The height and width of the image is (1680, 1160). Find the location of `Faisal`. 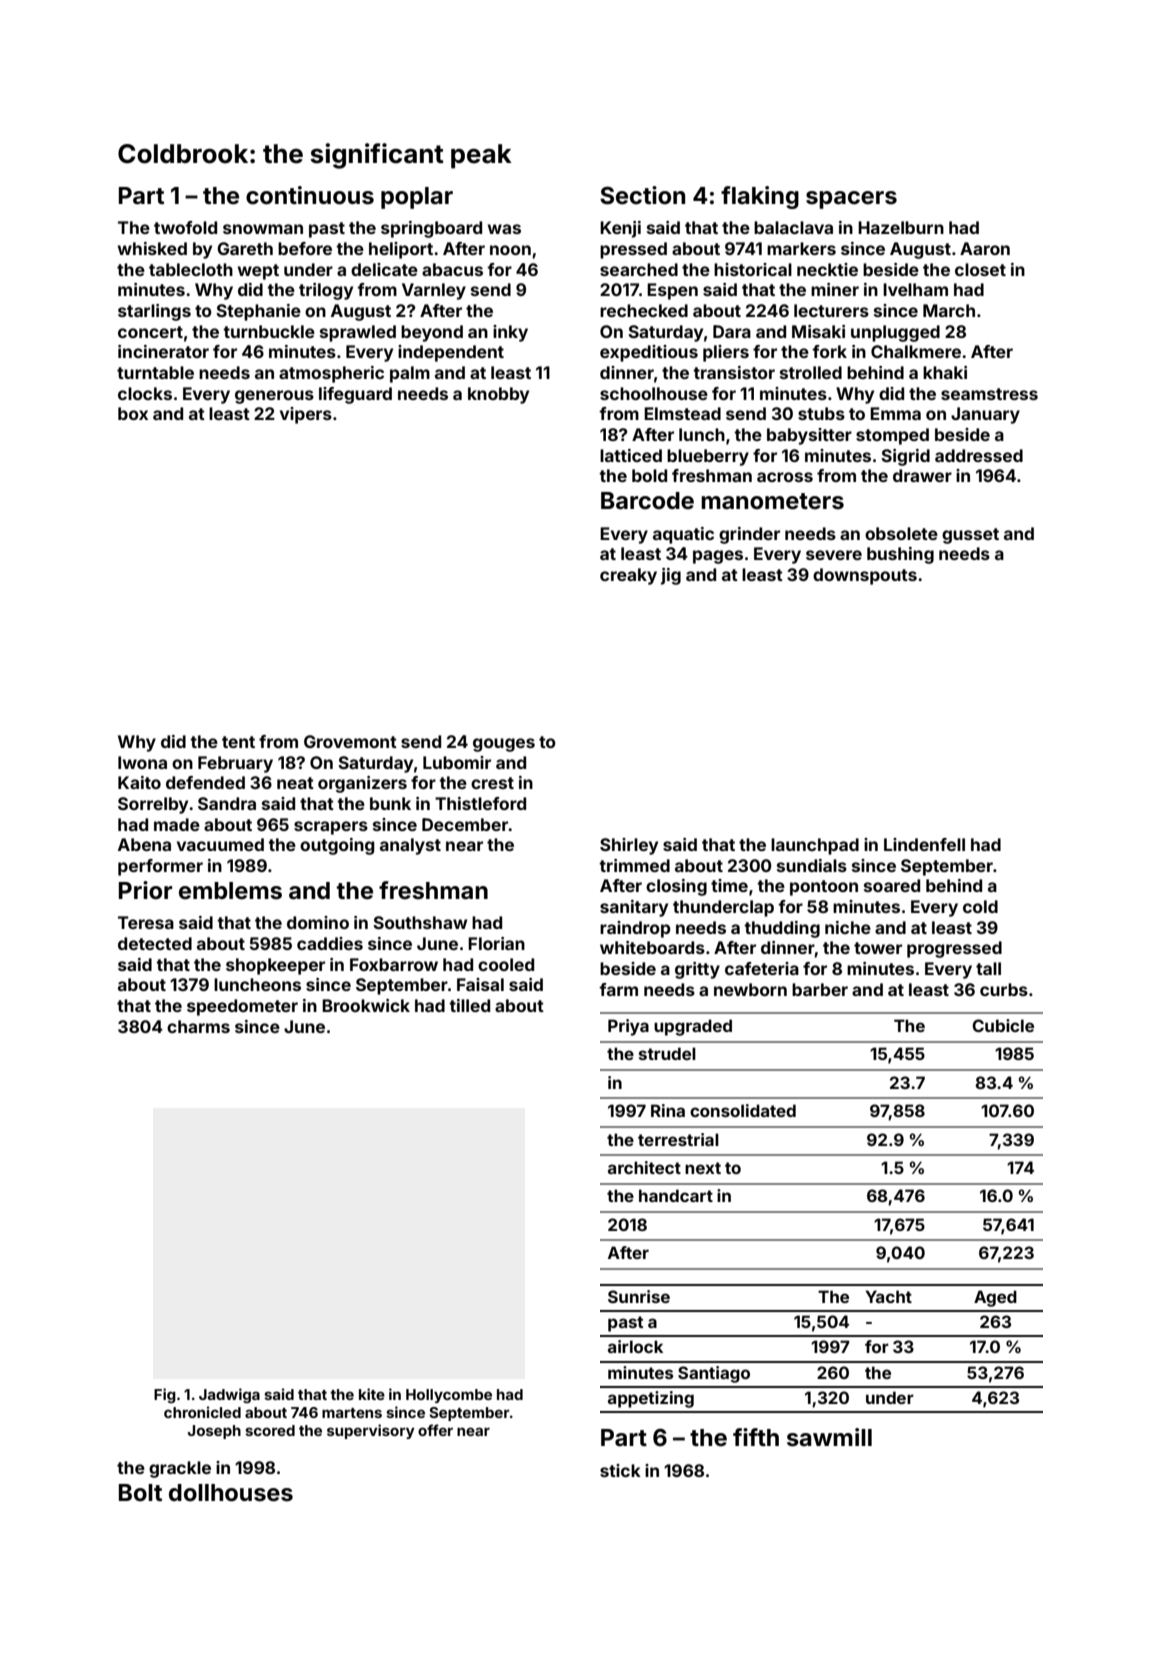

Faisal is located at coordinates (480, 984).
